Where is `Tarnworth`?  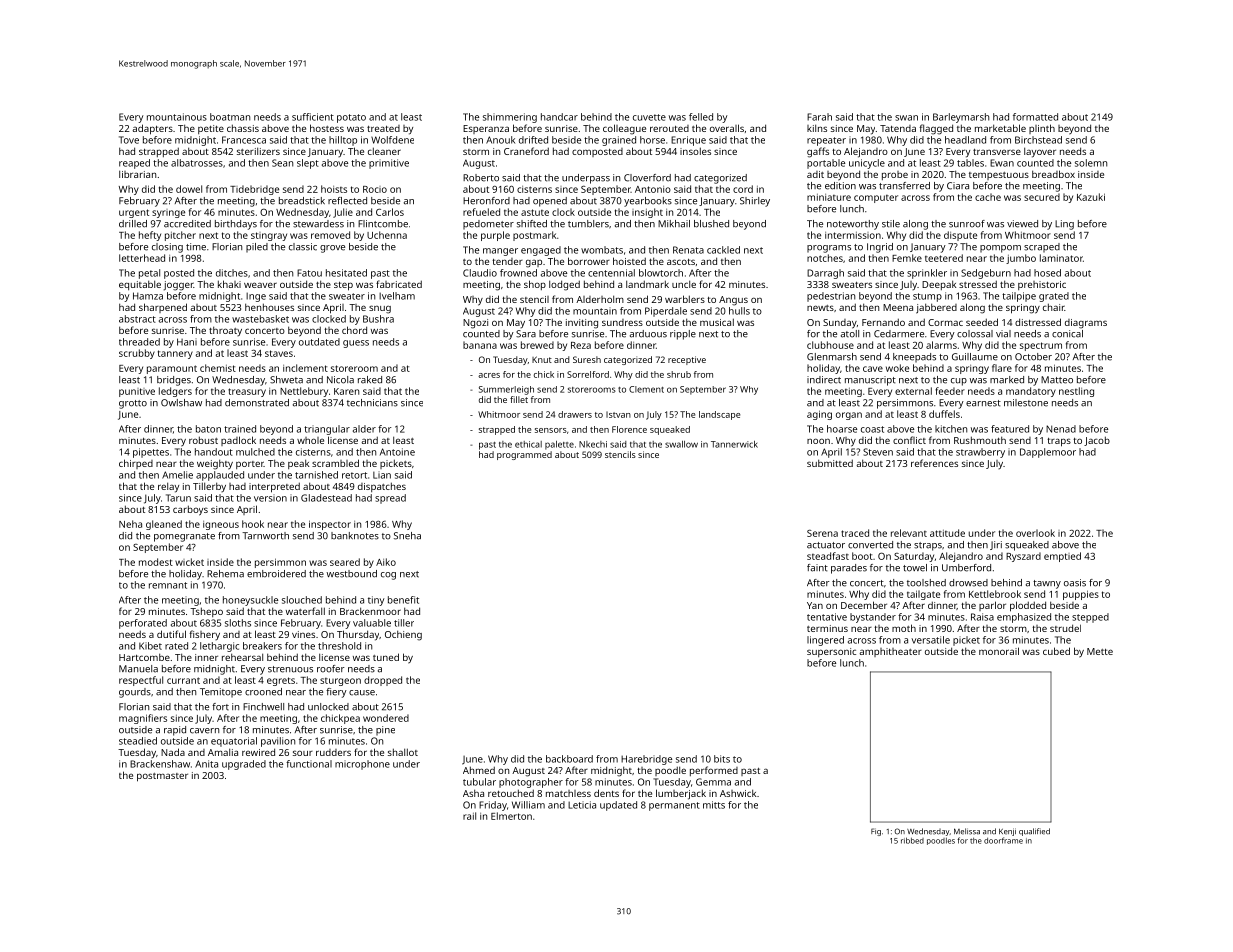 Tarnworth is located at coordinates (265, 536).
